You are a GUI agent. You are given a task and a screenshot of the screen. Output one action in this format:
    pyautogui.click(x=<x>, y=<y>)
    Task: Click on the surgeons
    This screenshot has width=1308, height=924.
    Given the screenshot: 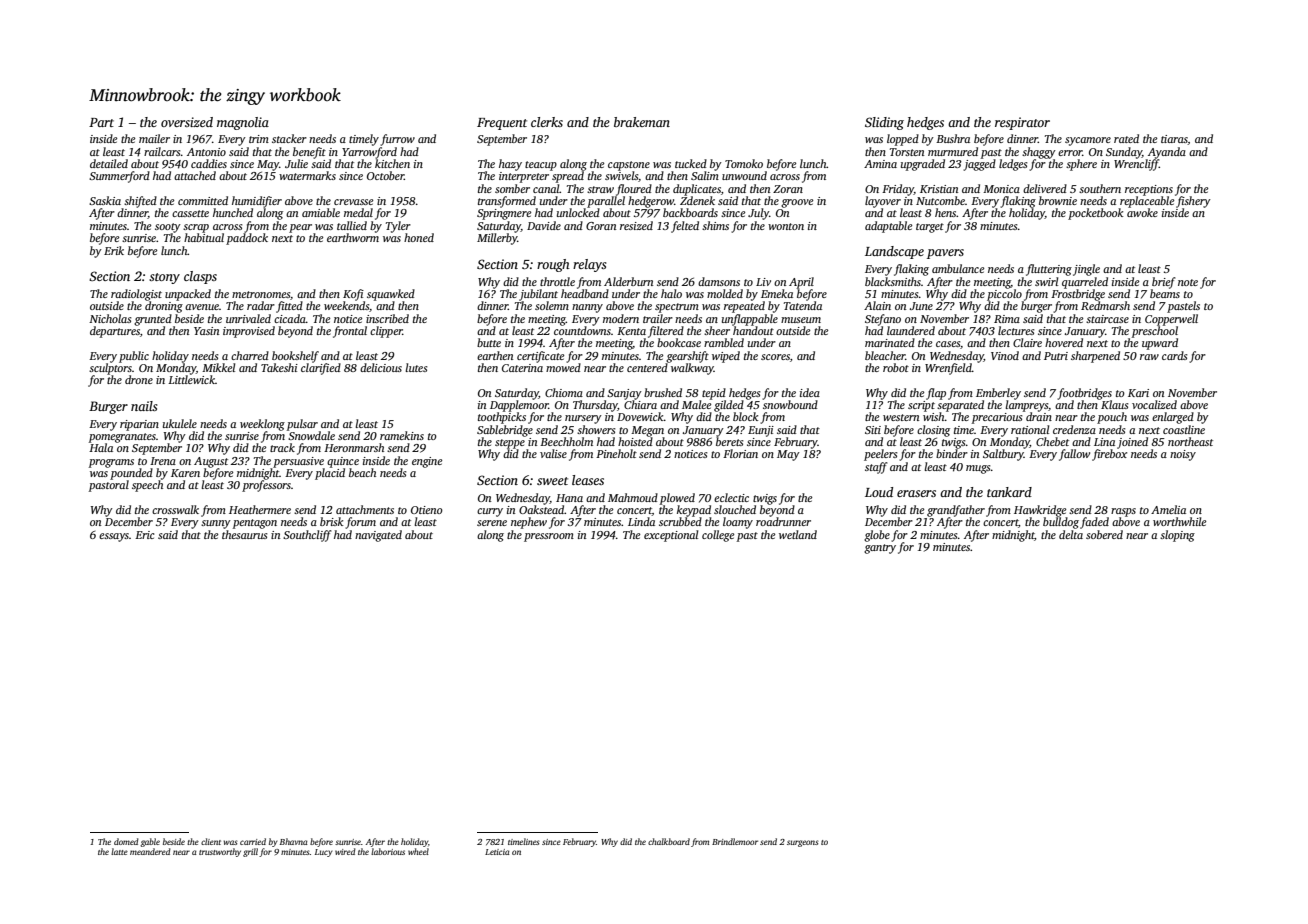 What is the action you would take?
    pyautogui.click(x=802, y=843)
